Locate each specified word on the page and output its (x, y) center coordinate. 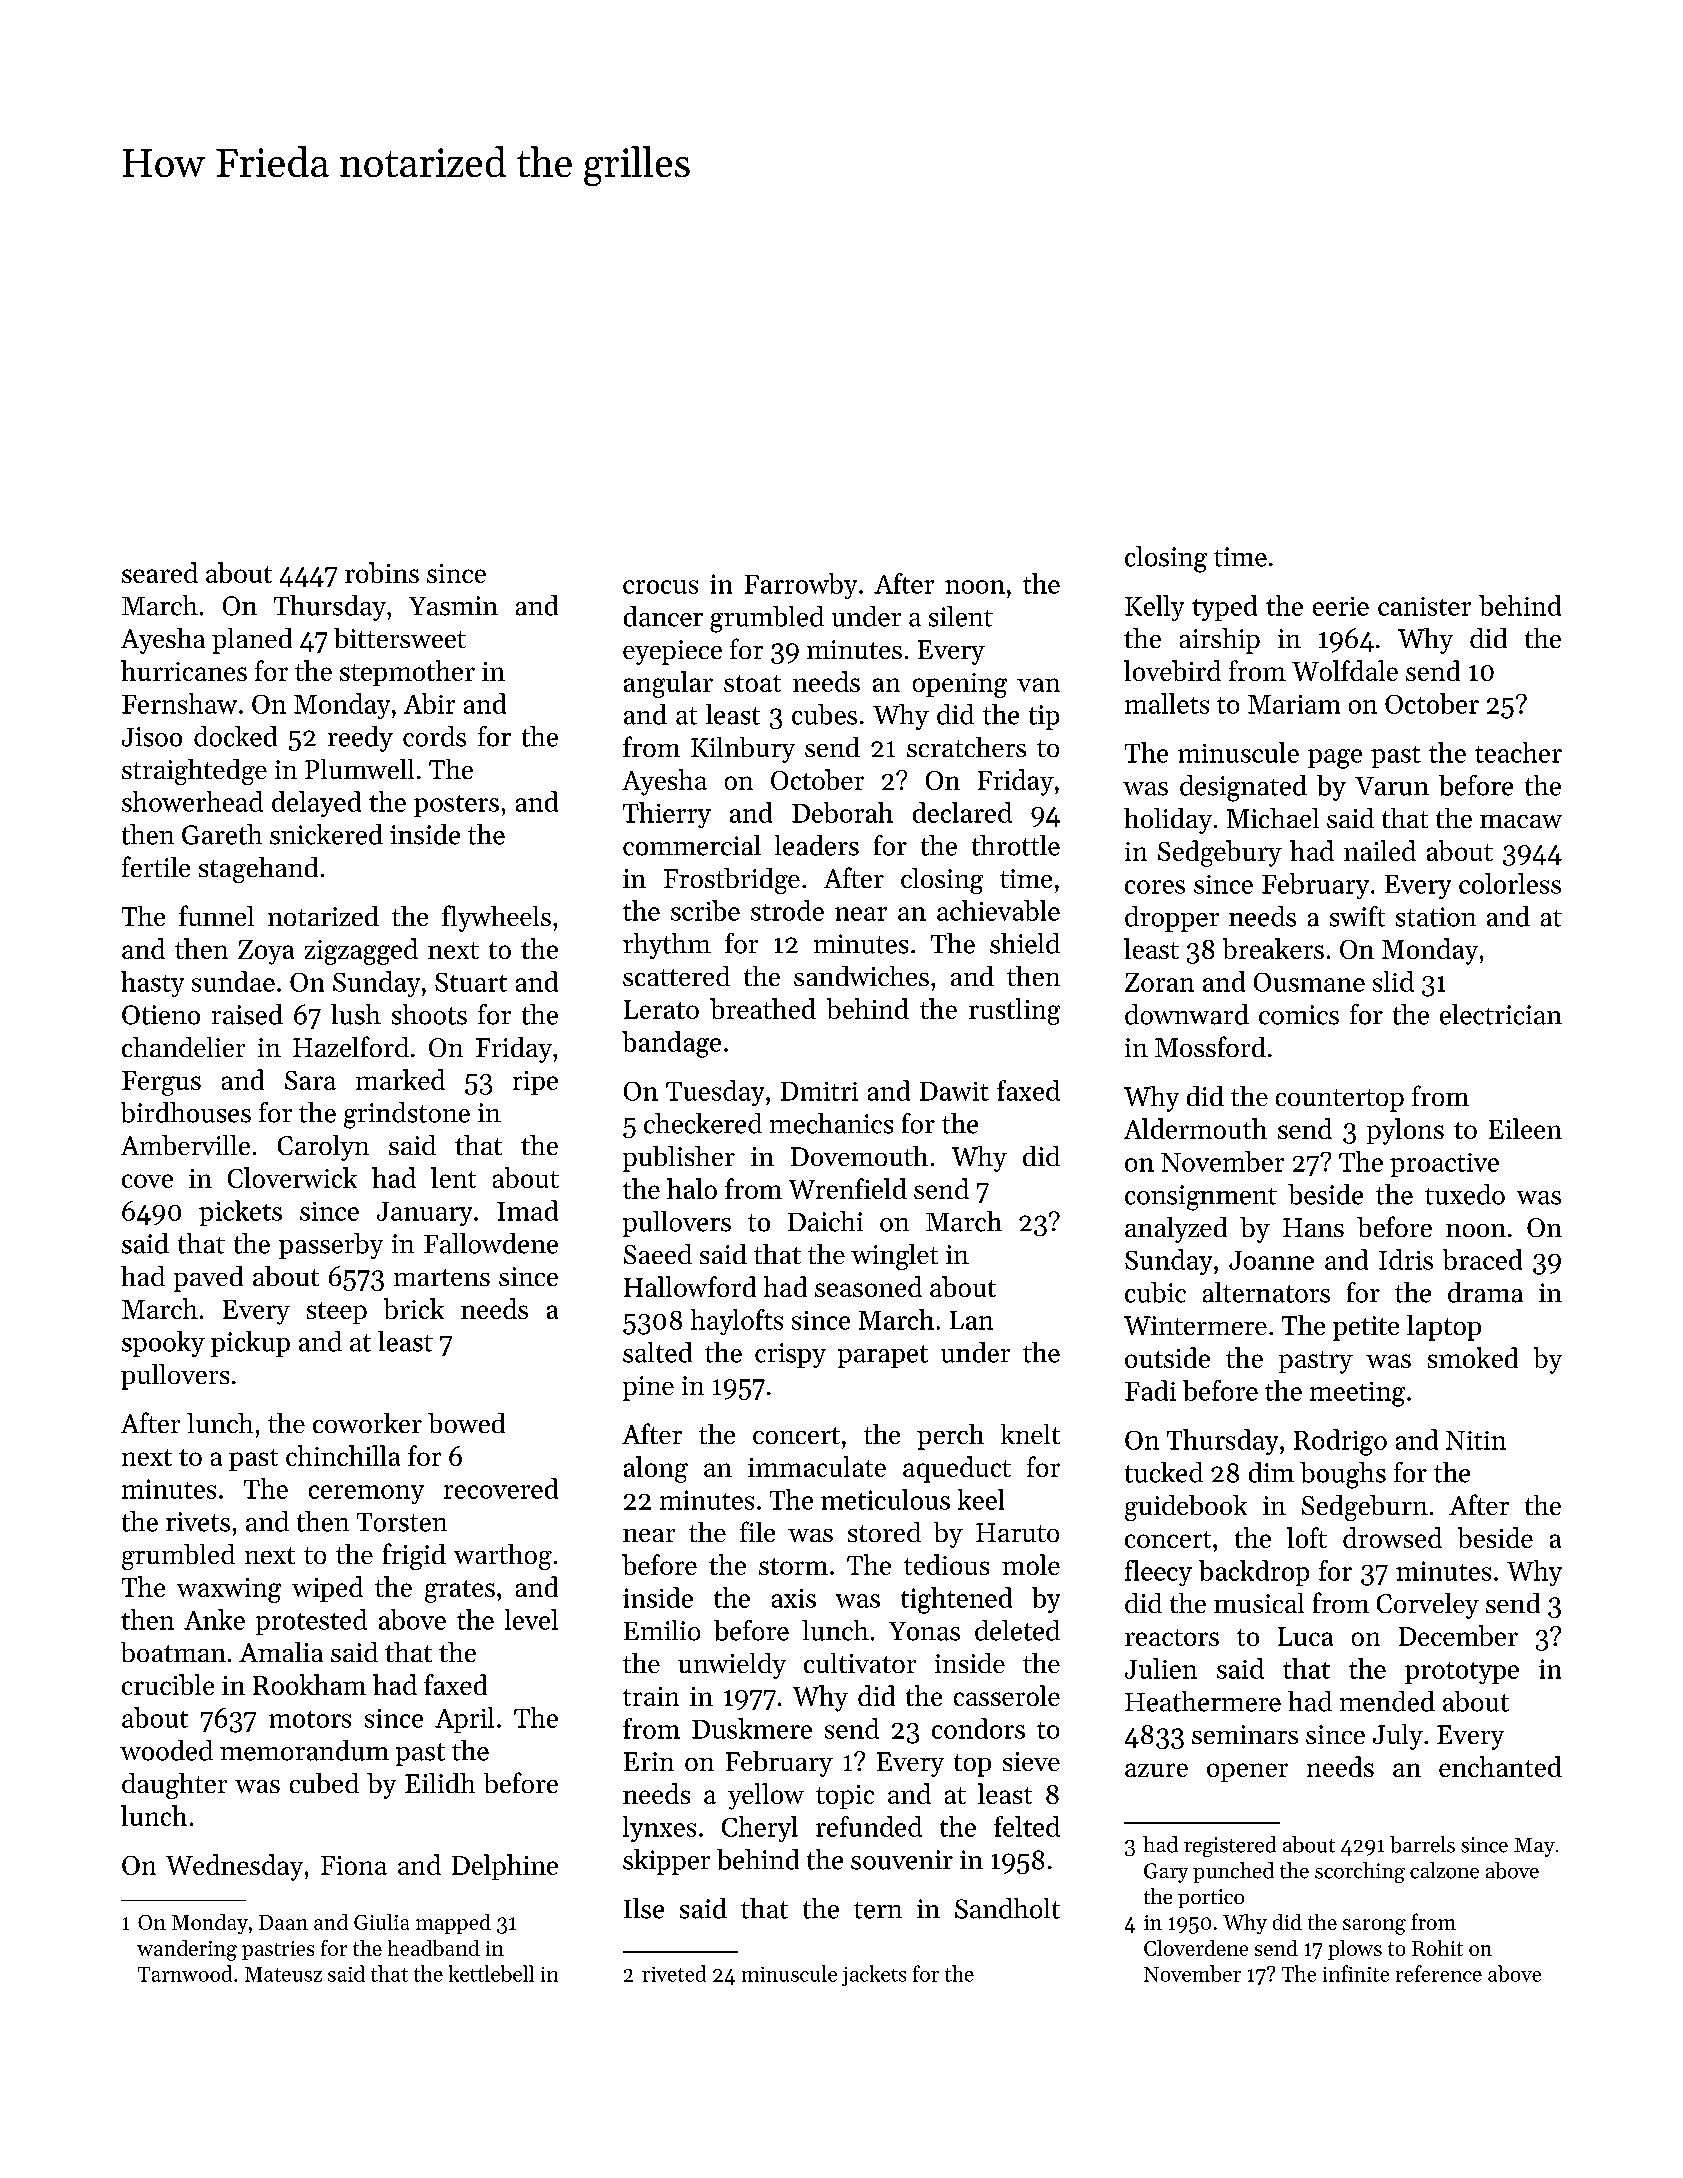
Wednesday (234, 1867)
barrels (1422, 1844)
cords (434, 736)
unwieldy (732, 1666)
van (1038, 685)
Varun (1392, 786)
